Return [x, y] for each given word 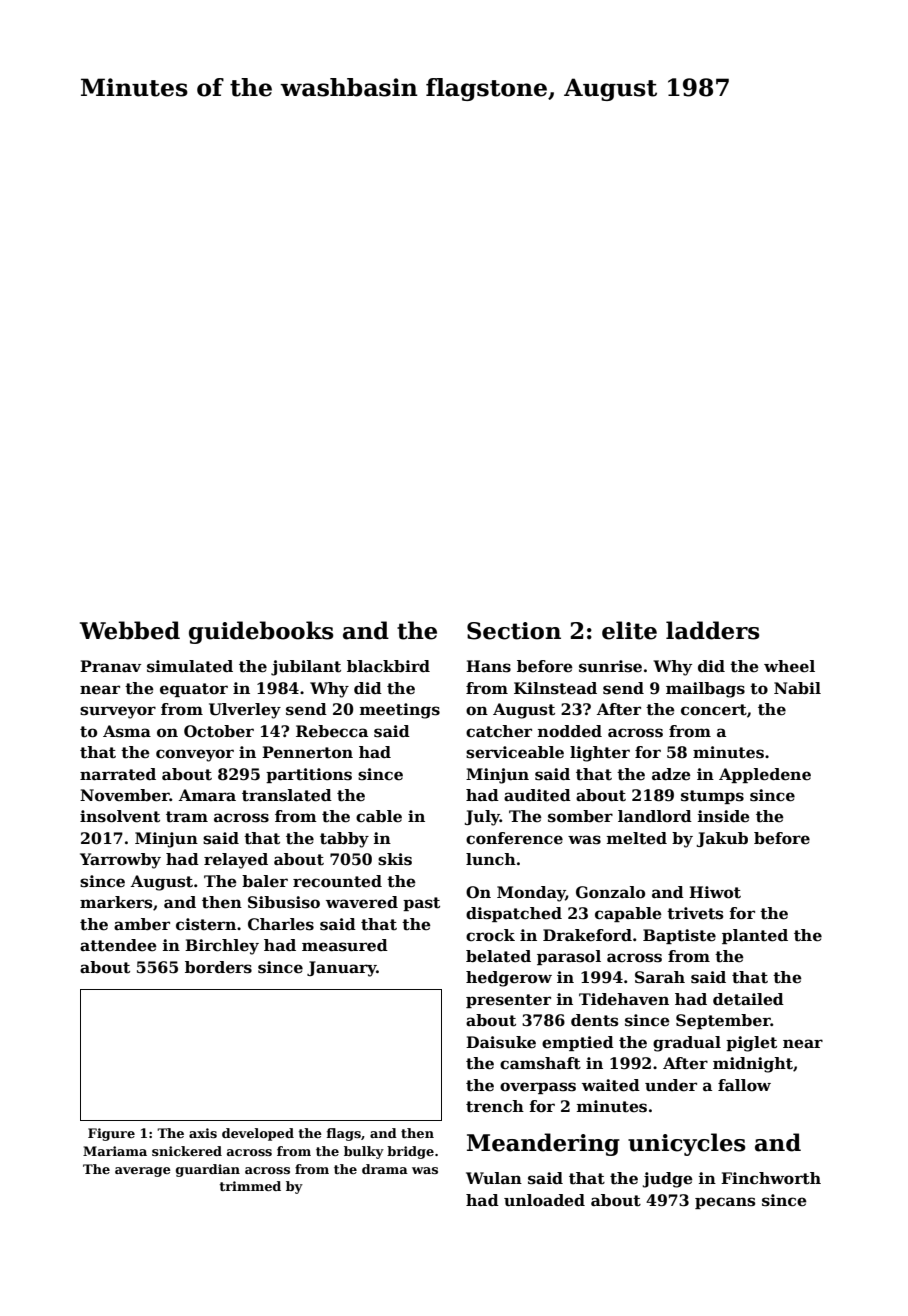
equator [194, 690]
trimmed [250, 1186]
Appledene [765, 775]
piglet [751, 1044]
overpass [538, 1088]
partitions [309, 775]
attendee [118, 945]
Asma [127, 731]
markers [116, 902]
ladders [713, 630]
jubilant [306, 668]
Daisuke [501, 1042]
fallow [744, 1085]
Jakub [722, 839]
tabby [344, 840]
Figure [111, 1134]
